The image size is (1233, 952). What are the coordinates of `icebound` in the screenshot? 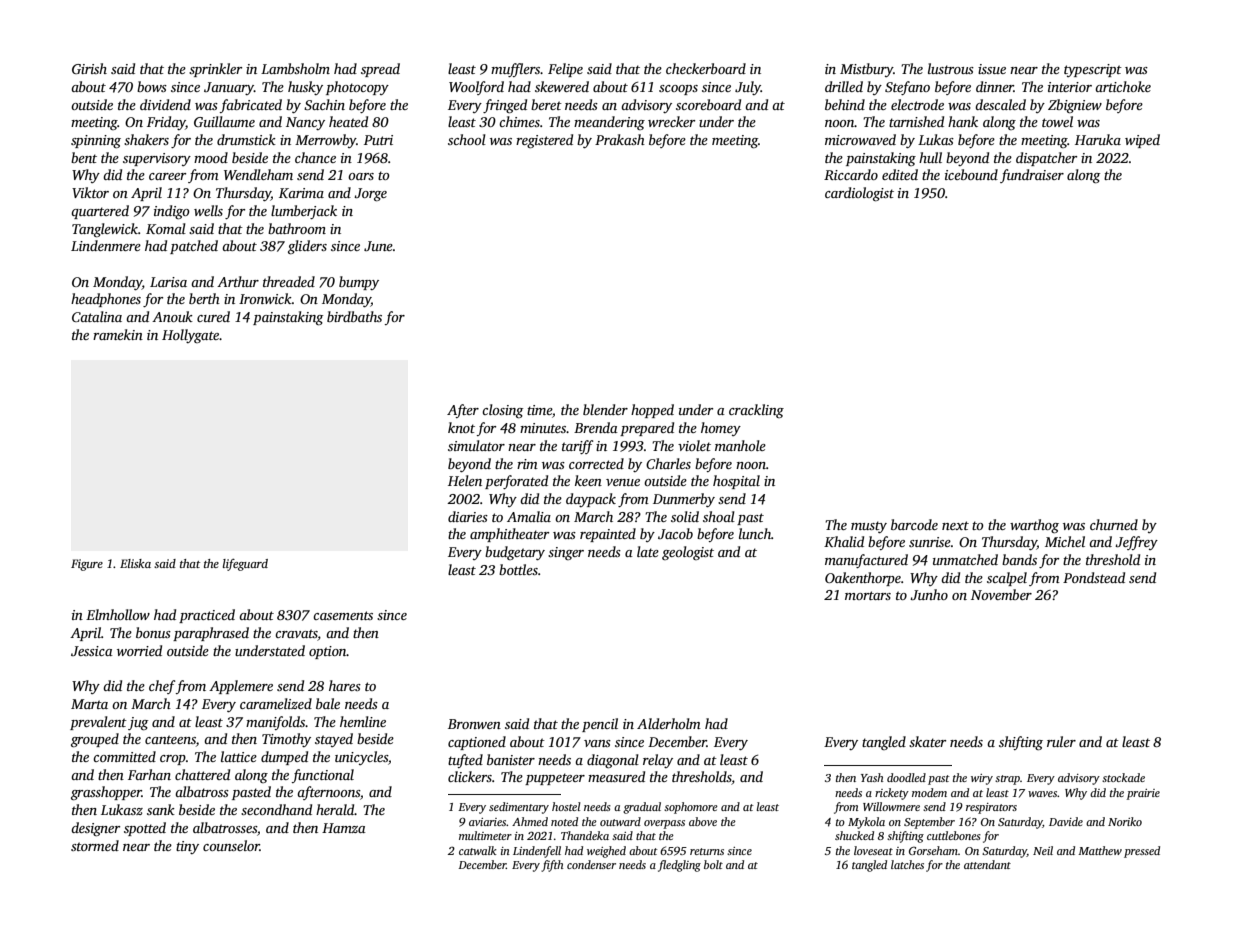 It's located at (971, 174).
